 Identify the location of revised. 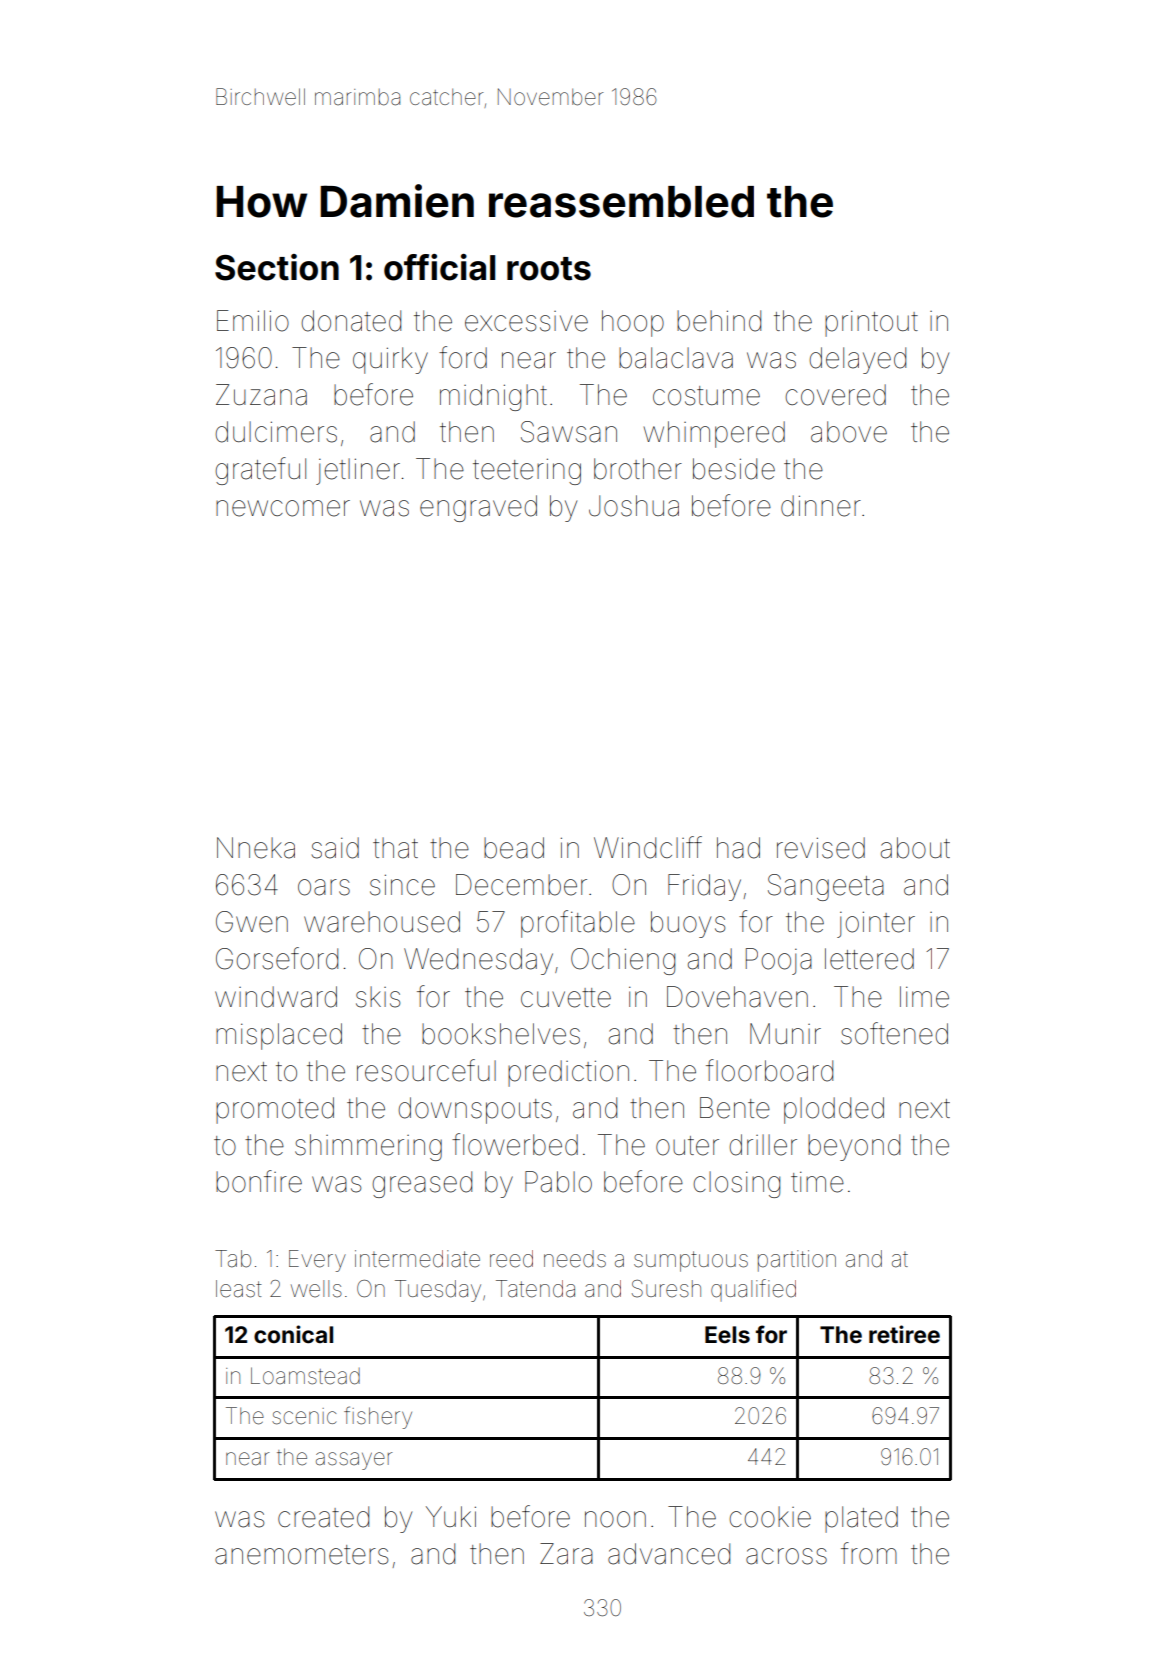
(821, 848).
